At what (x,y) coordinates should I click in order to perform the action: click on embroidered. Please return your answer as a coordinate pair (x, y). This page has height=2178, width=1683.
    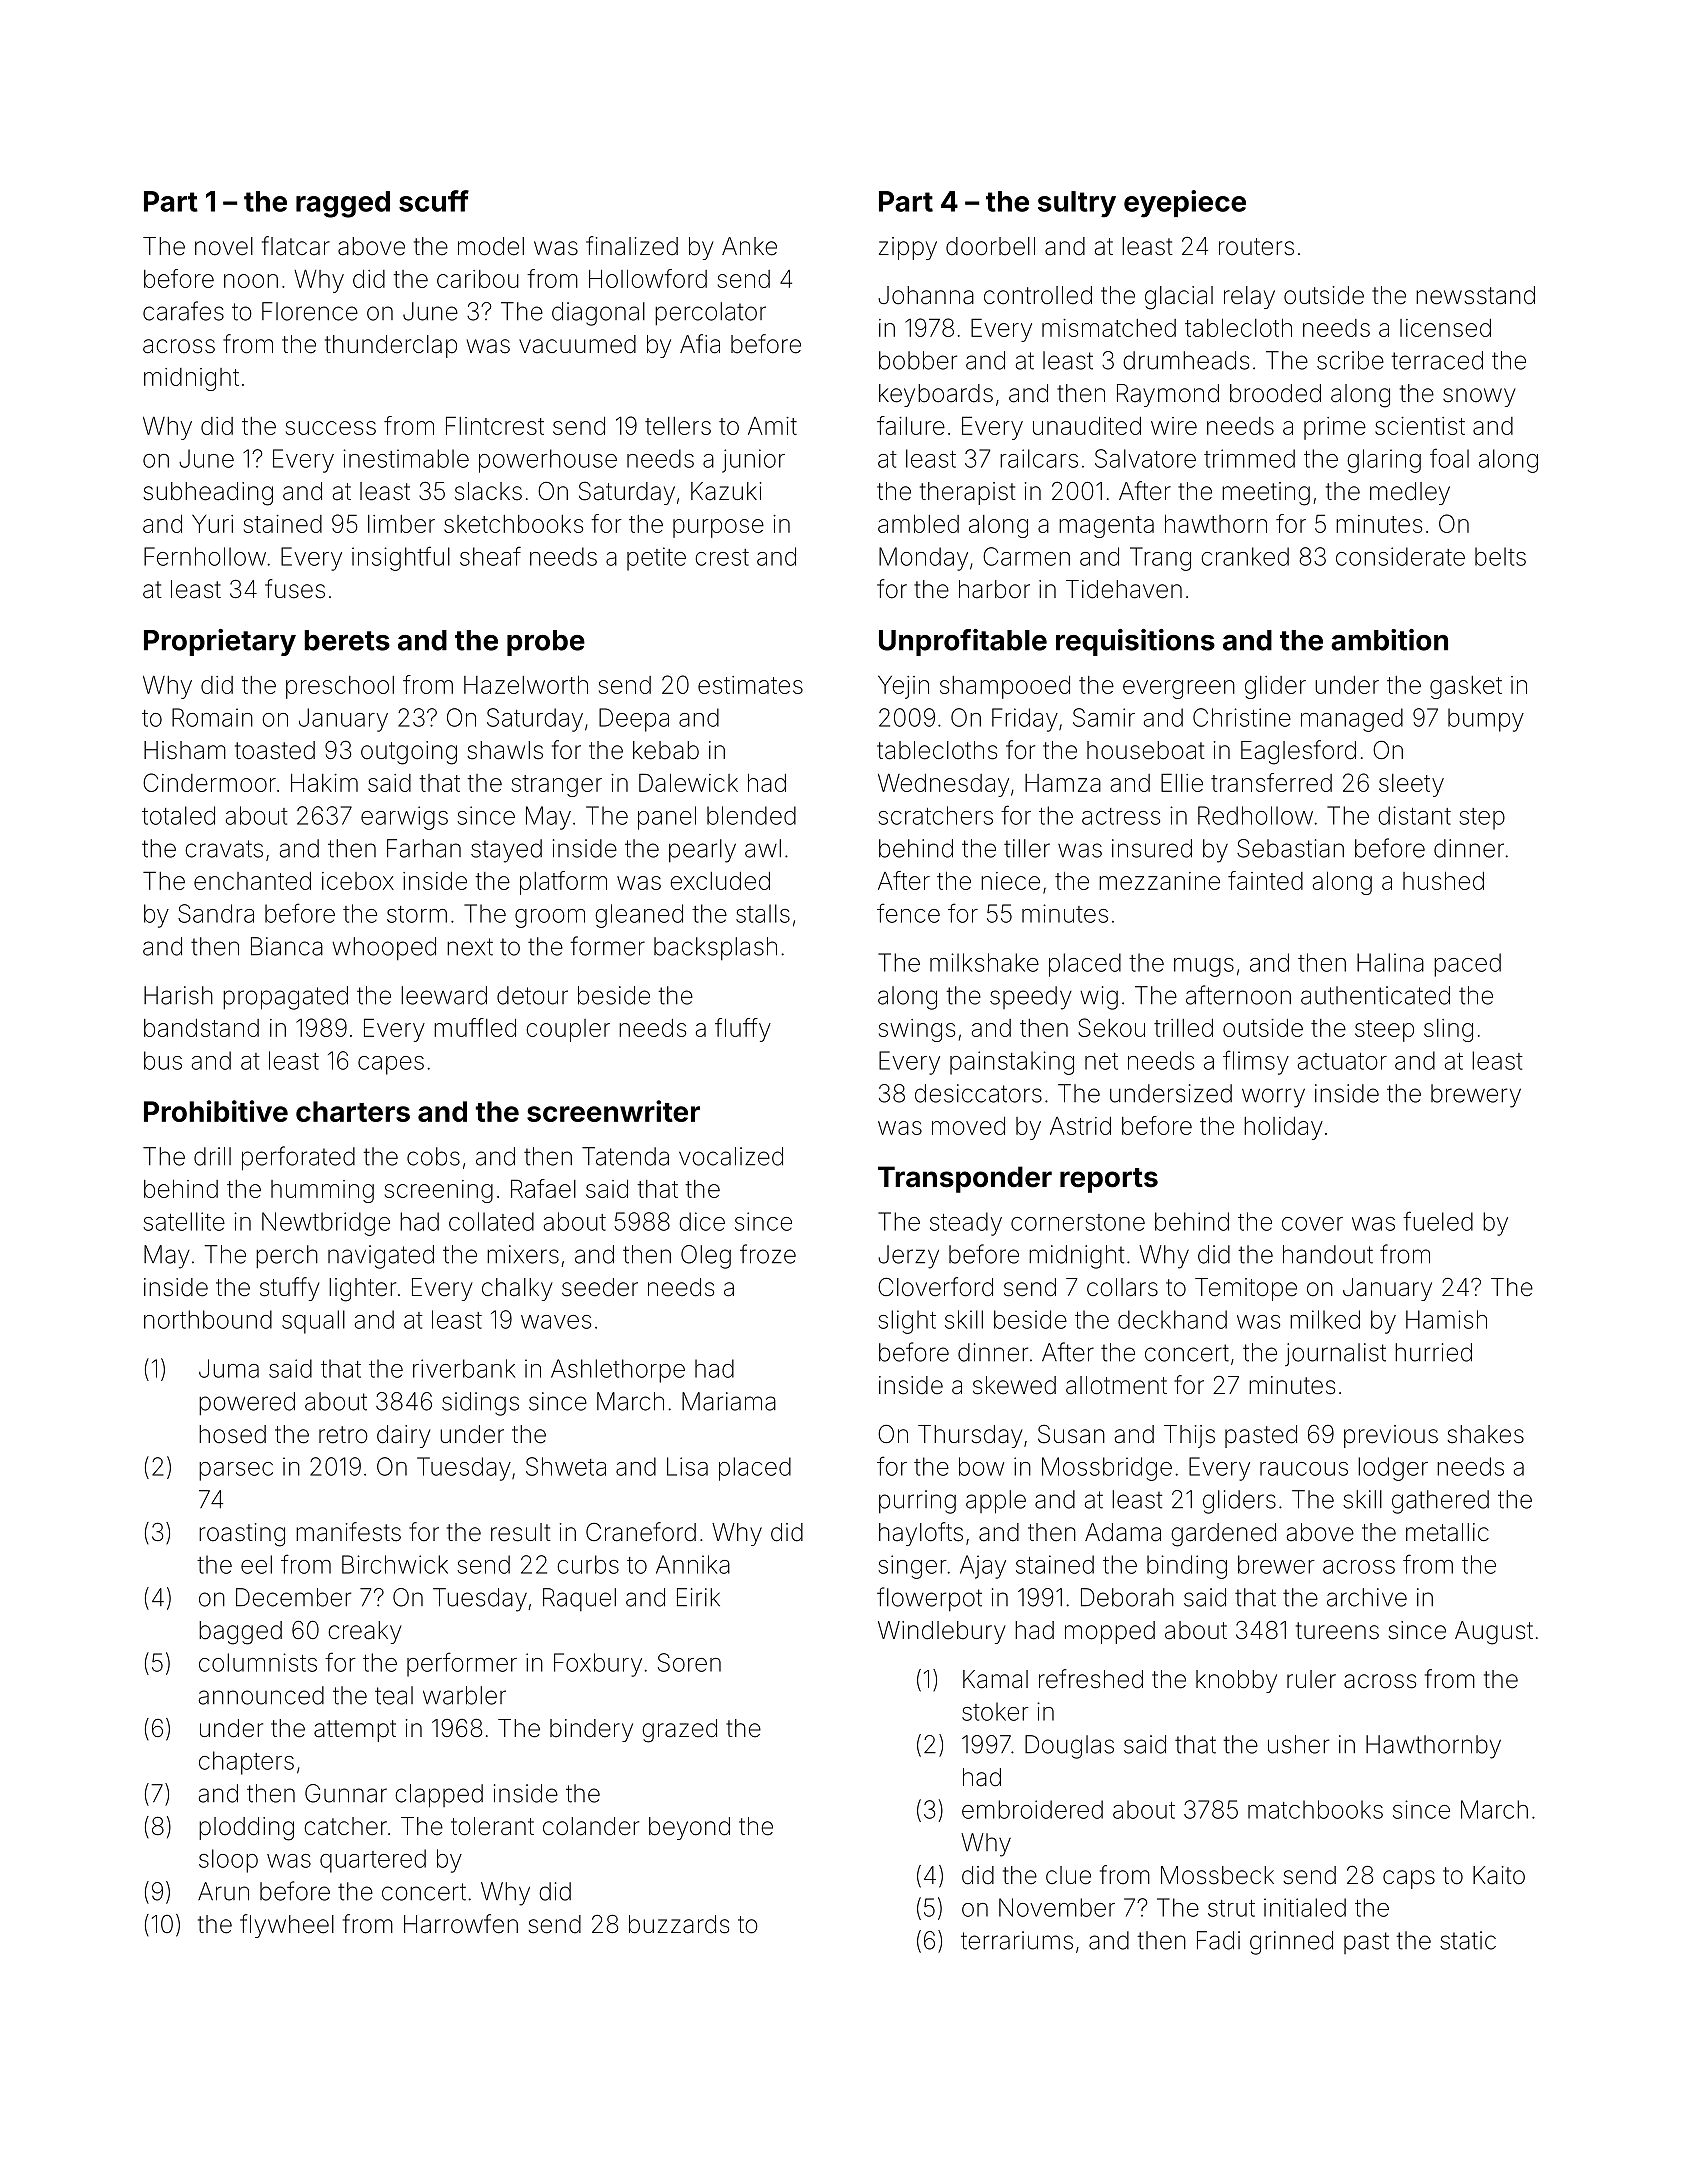
    Looking at the image, I should click on (1032, 1809).
